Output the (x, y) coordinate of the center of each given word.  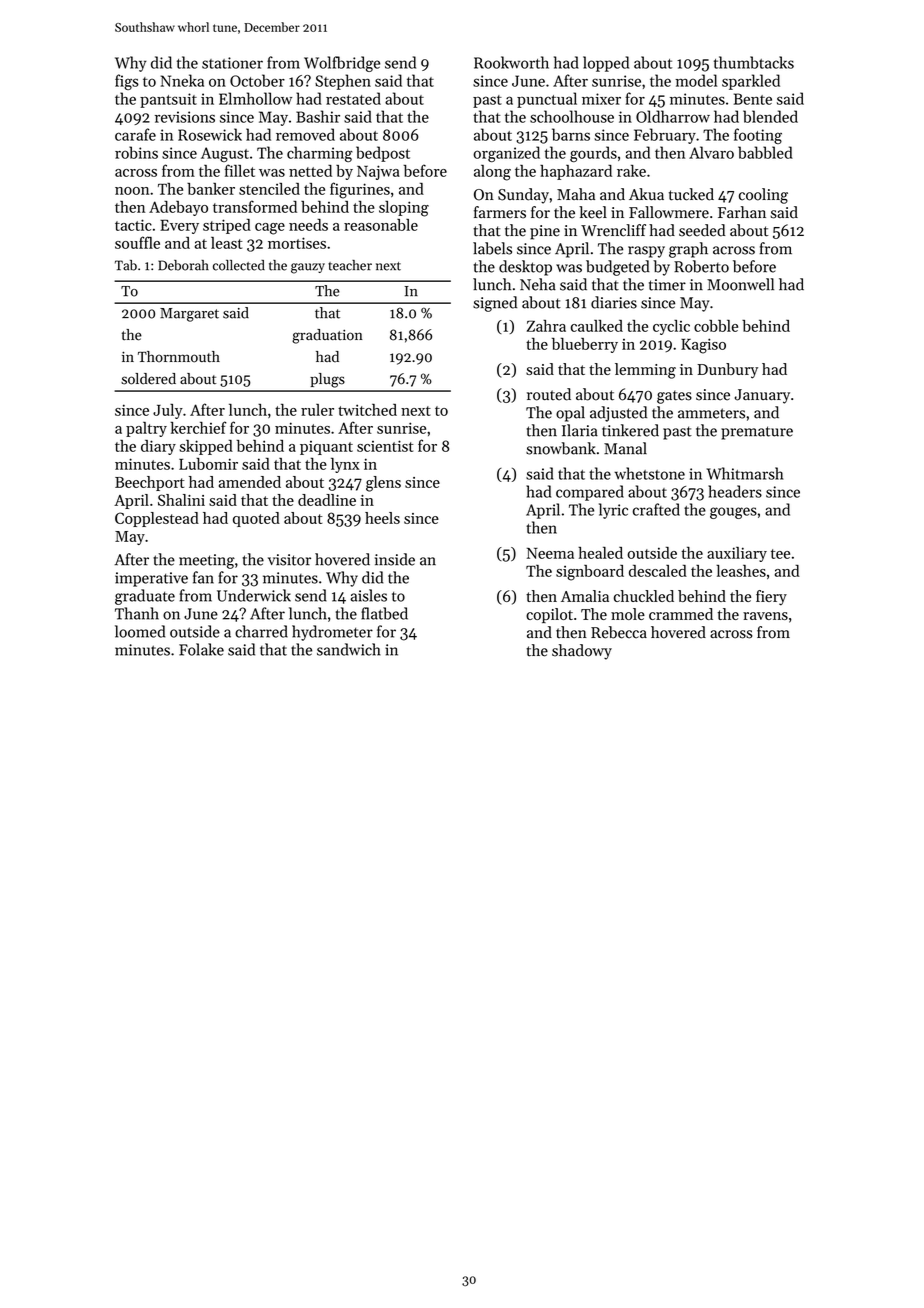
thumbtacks (754, 62)
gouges (733, 513)
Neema (550, 553)
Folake (201, 649)
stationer (232, 63)
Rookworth (511, 62)
